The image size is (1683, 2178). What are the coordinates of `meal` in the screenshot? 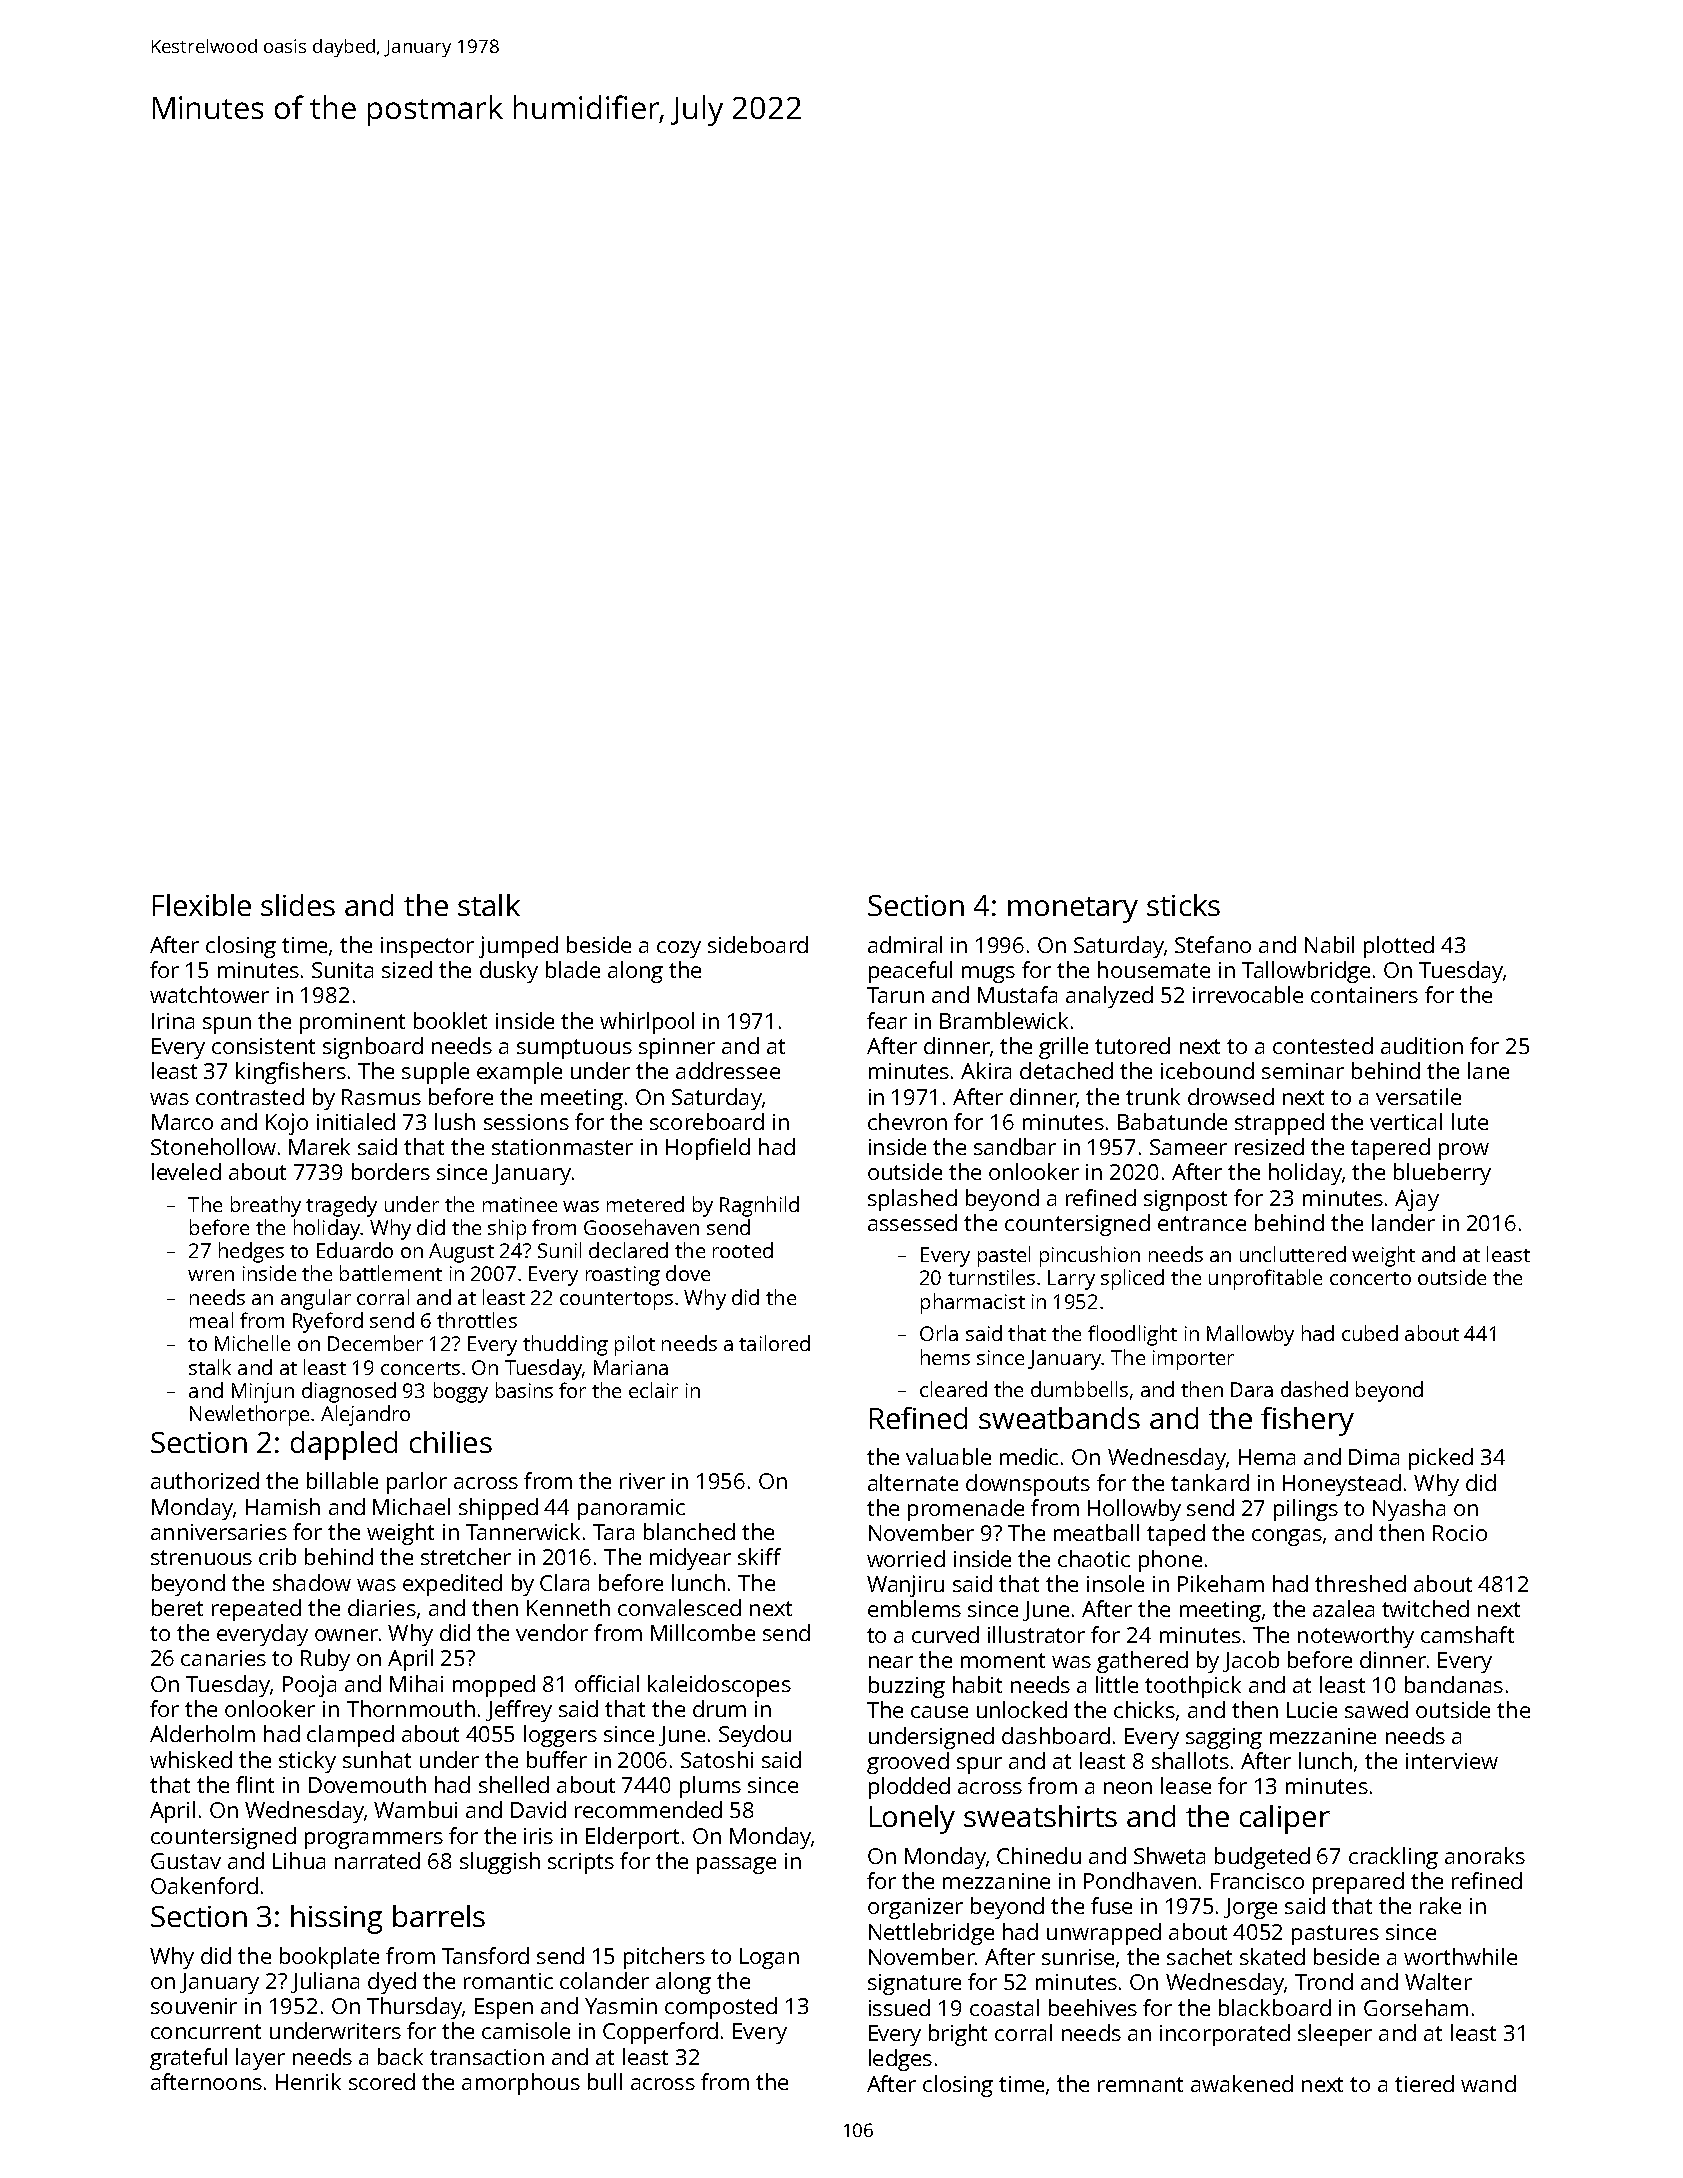 It's located at (211, 1320).
